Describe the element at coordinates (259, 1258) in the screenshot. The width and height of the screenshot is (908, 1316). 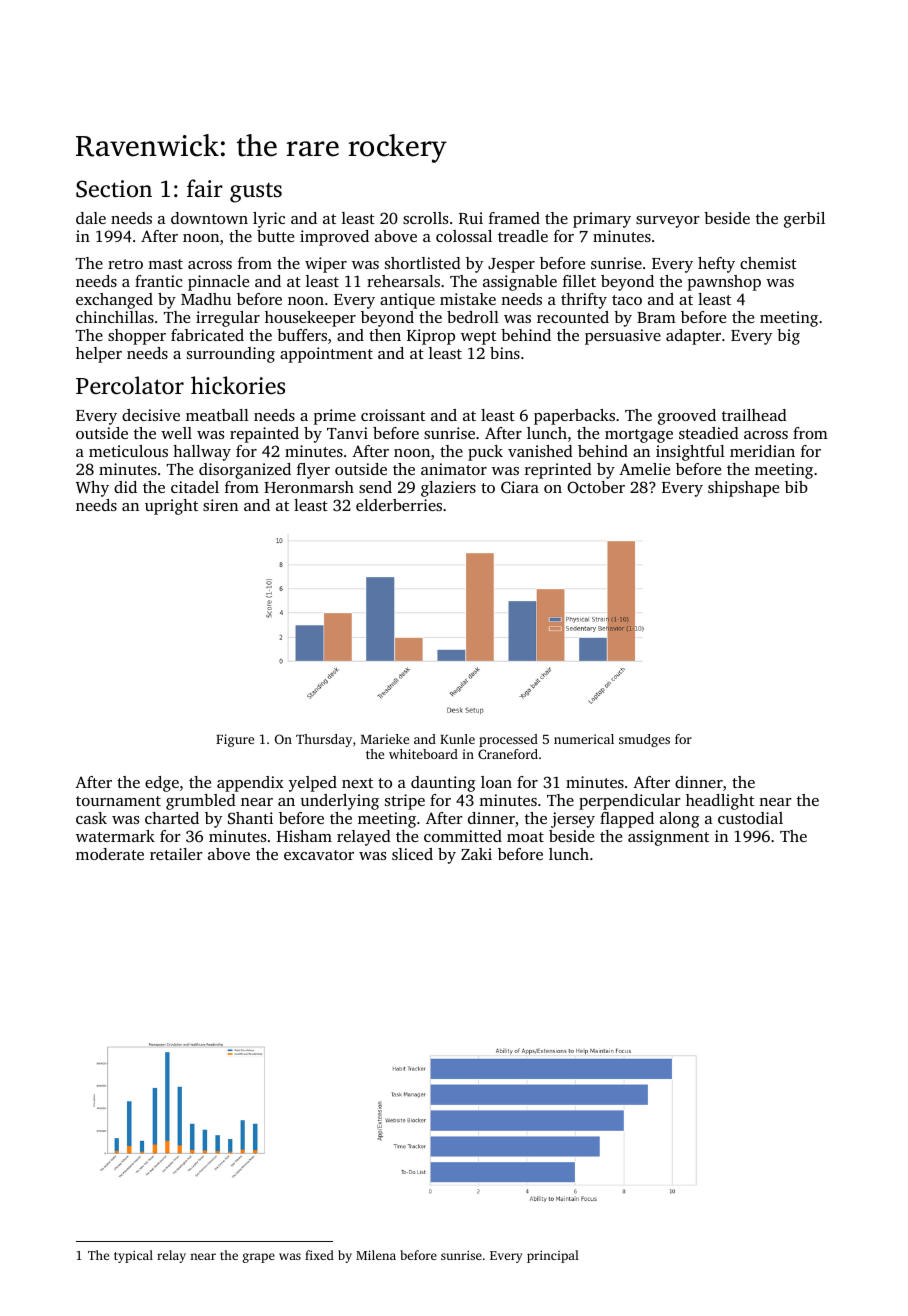
I see `grape` at that location.
